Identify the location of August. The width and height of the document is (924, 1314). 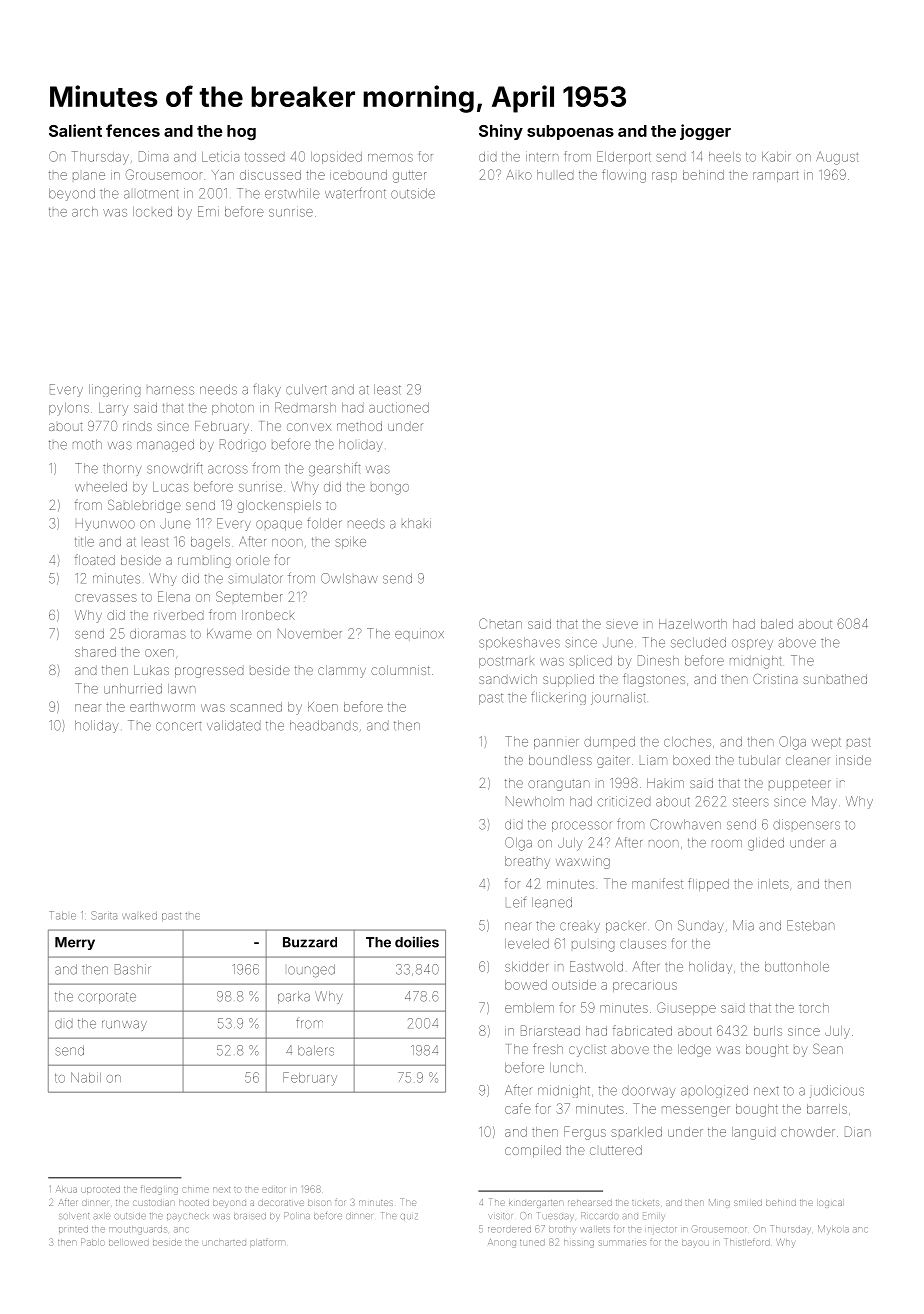
(837, 158).
